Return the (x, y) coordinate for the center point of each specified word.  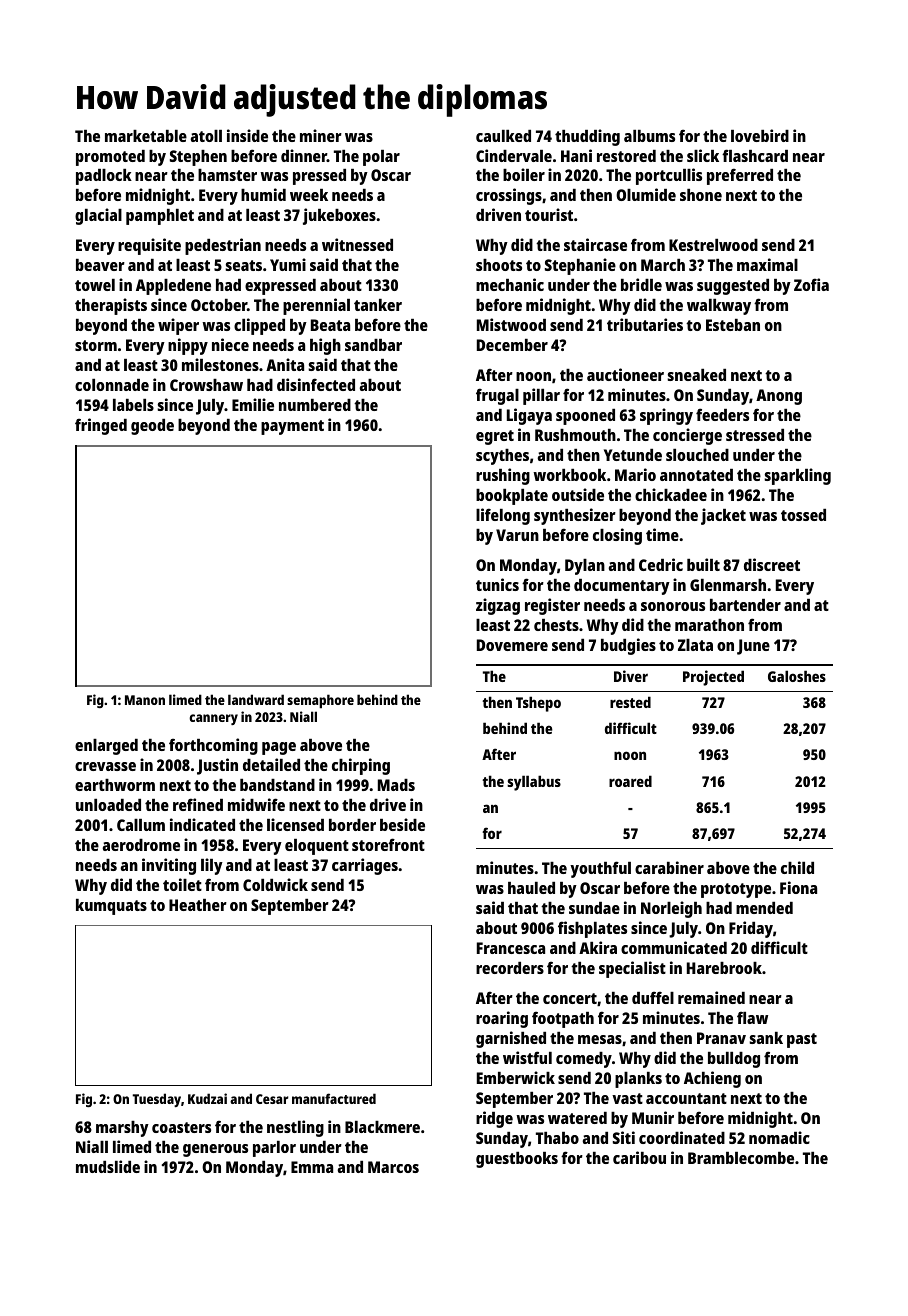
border (352, 825)
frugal (497, 396)
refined (198, 804)
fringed (101, 426)
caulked (503, 136)
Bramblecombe (741, 1158)
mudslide (108, 1166)
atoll (206, 136)
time (662, 534)
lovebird (760, 135)
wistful (527, 1057)
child (797, 867)
